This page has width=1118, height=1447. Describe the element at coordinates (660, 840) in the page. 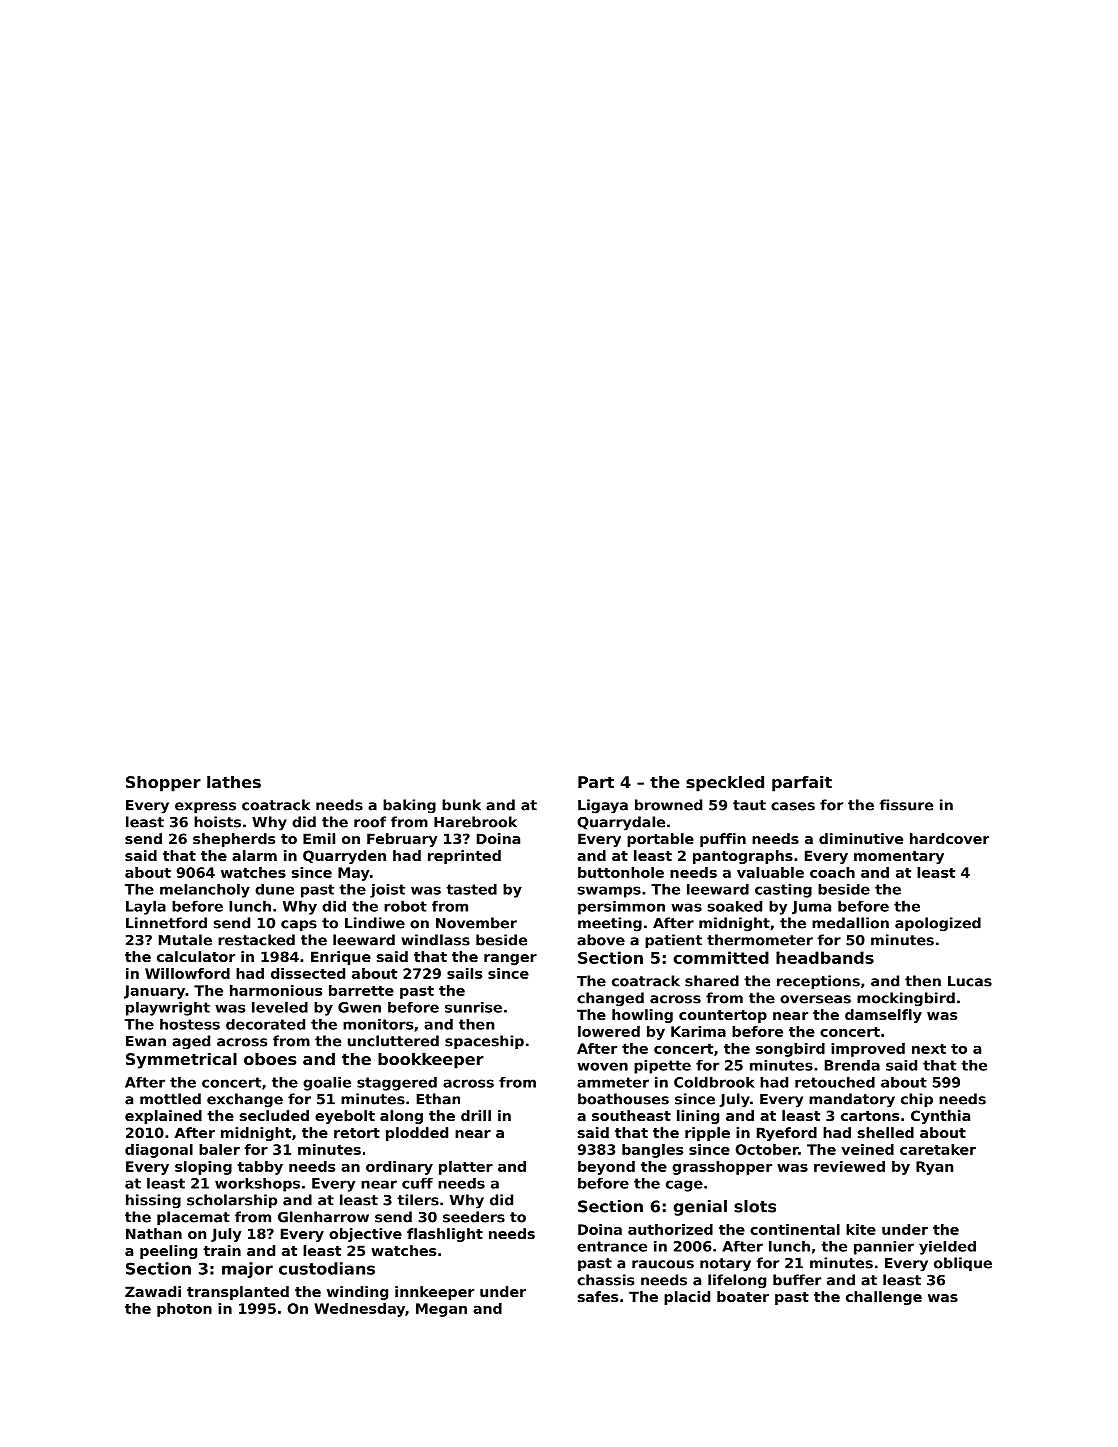

I see `portable` at that location.
